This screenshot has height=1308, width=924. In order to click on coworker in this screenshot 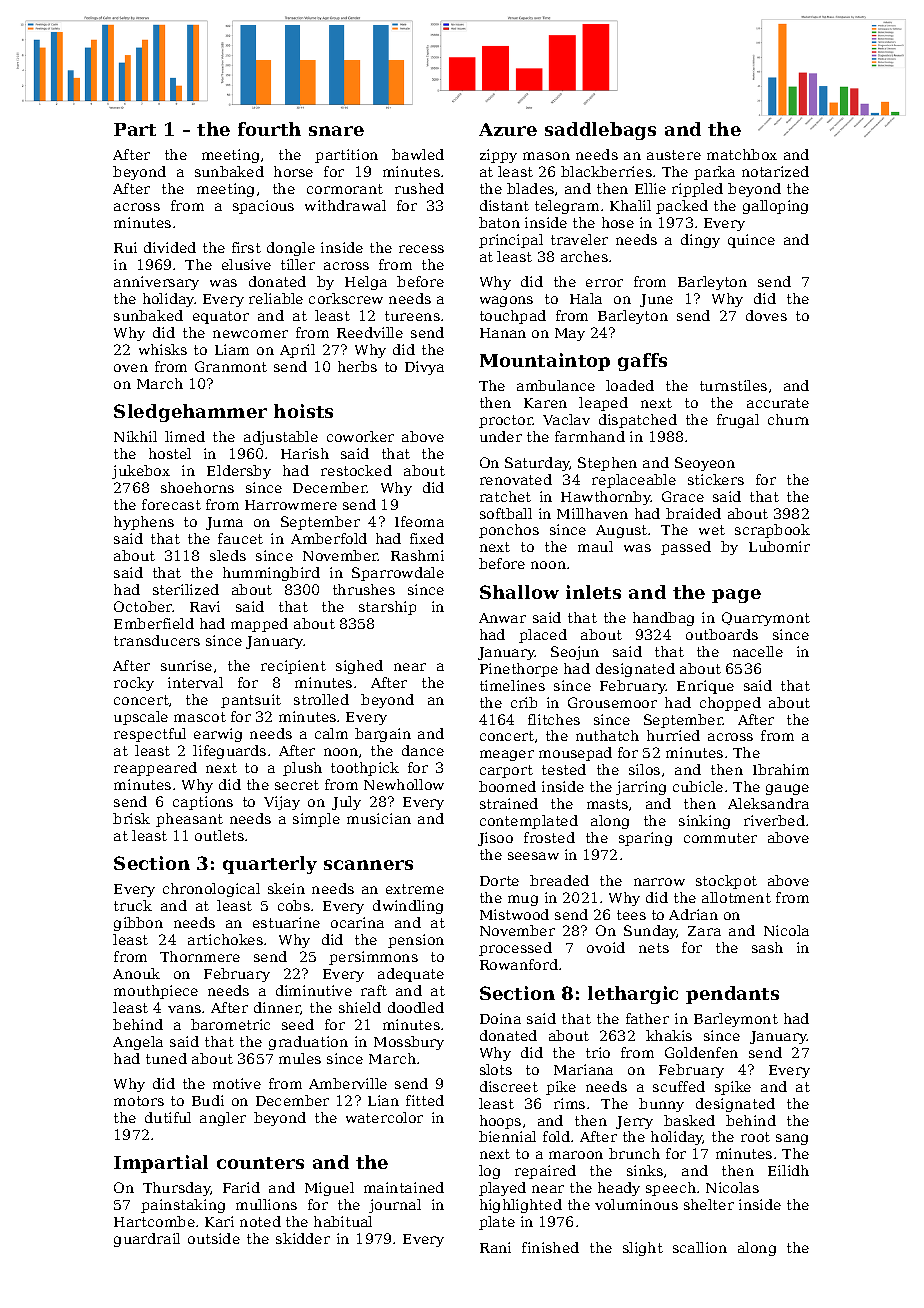, I will do `click(360, 436)`.
